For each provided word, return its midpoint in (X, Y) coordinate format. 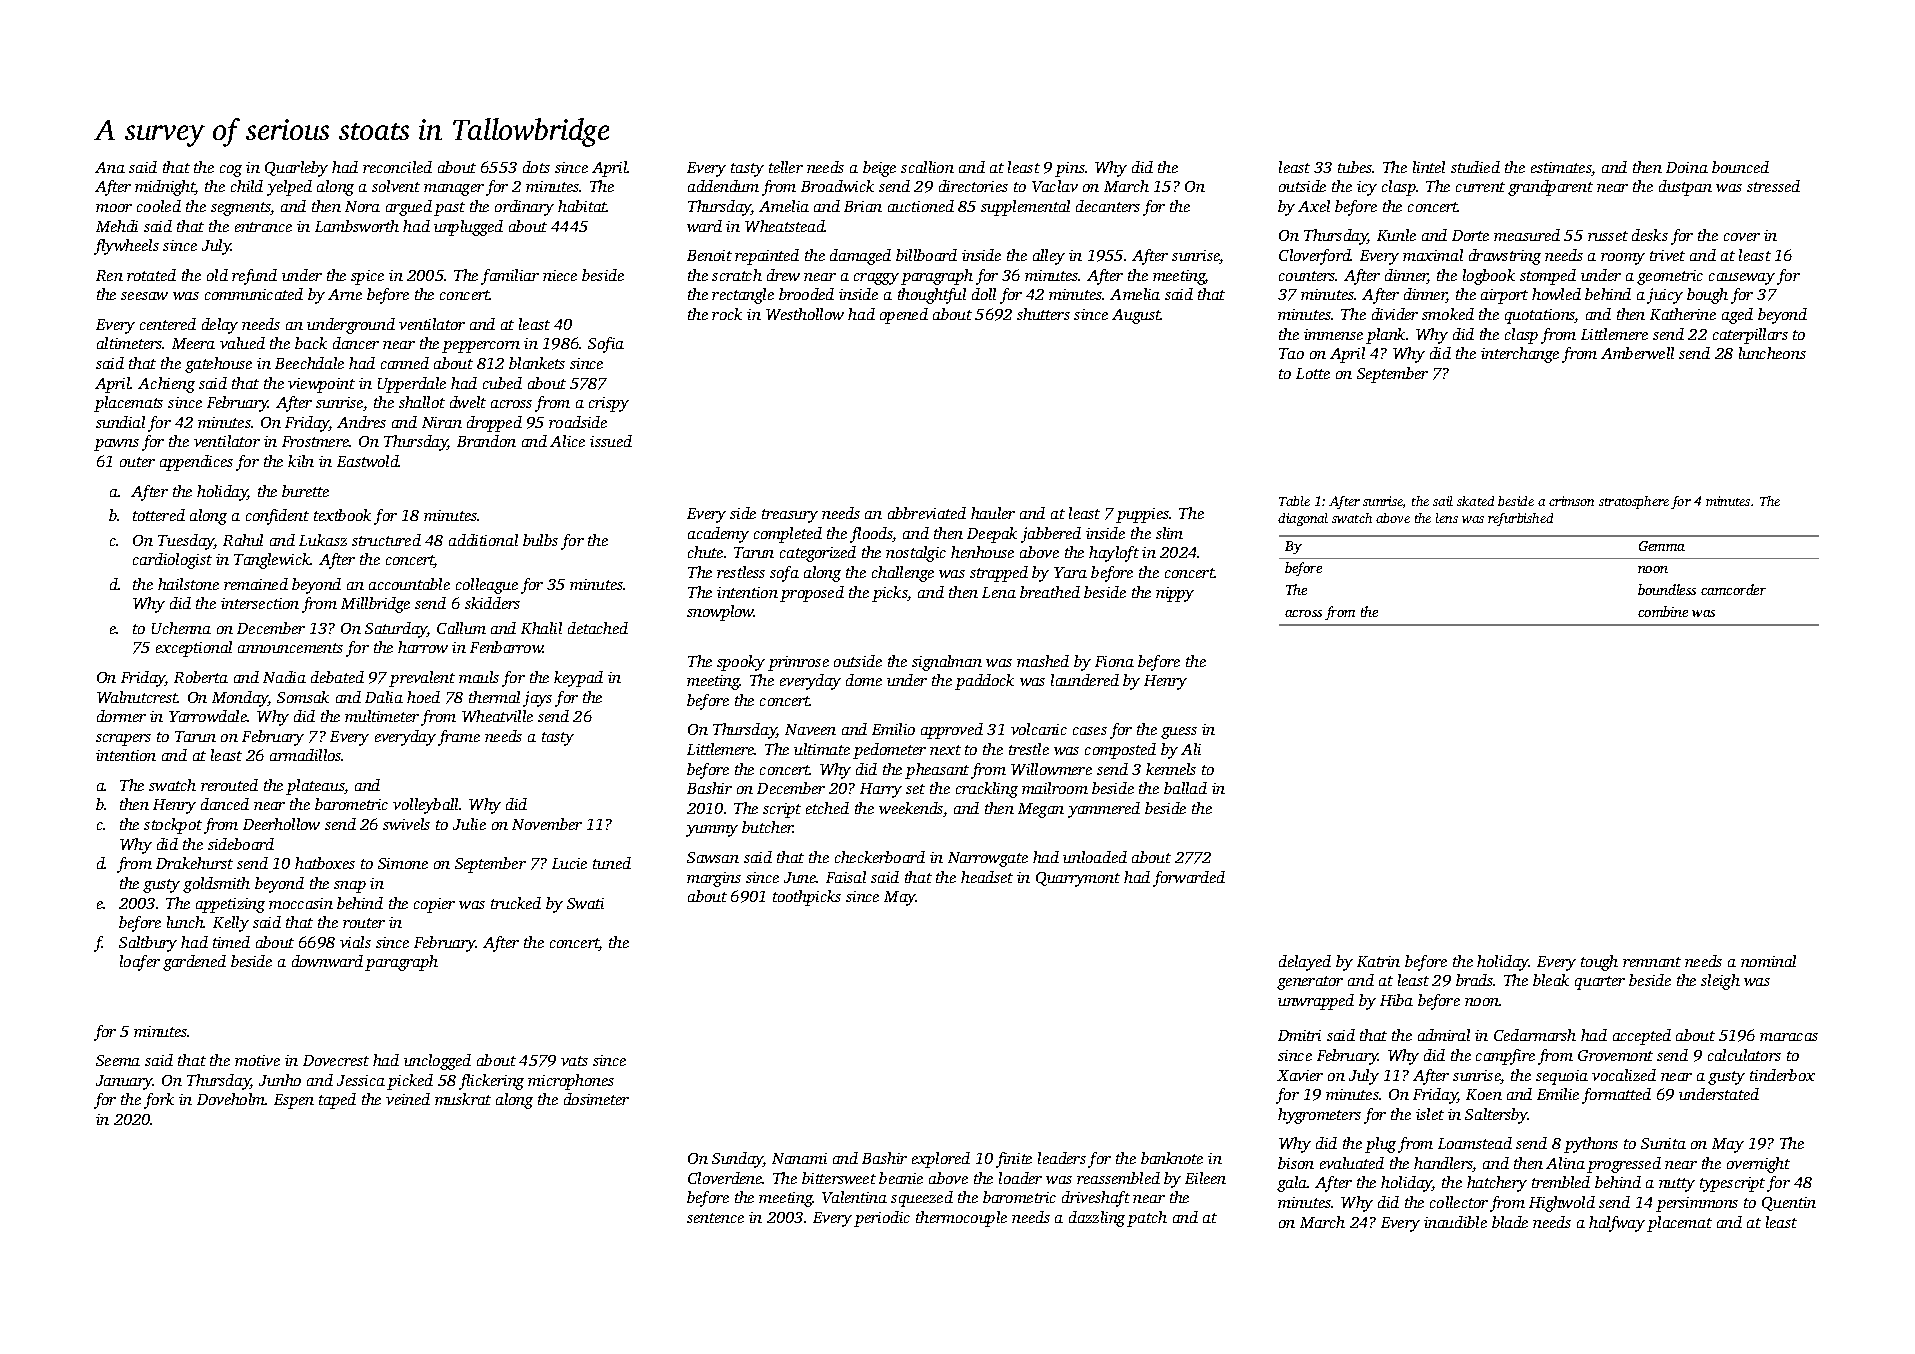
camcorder (1733, 589)
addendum (723, 186)
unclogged (437, 1062)
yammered (1104, 810)
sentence (715, 1218)
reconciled (397, 167)
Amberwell (1637, 353)
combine (1663, 611)
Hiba (1396, 1000)
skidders (492, 603)
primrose (798, 663)
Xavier (1300, 1075)
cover (1742, 237)
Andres (361, 422)
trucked (516, 903)
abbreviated (927, 513)
